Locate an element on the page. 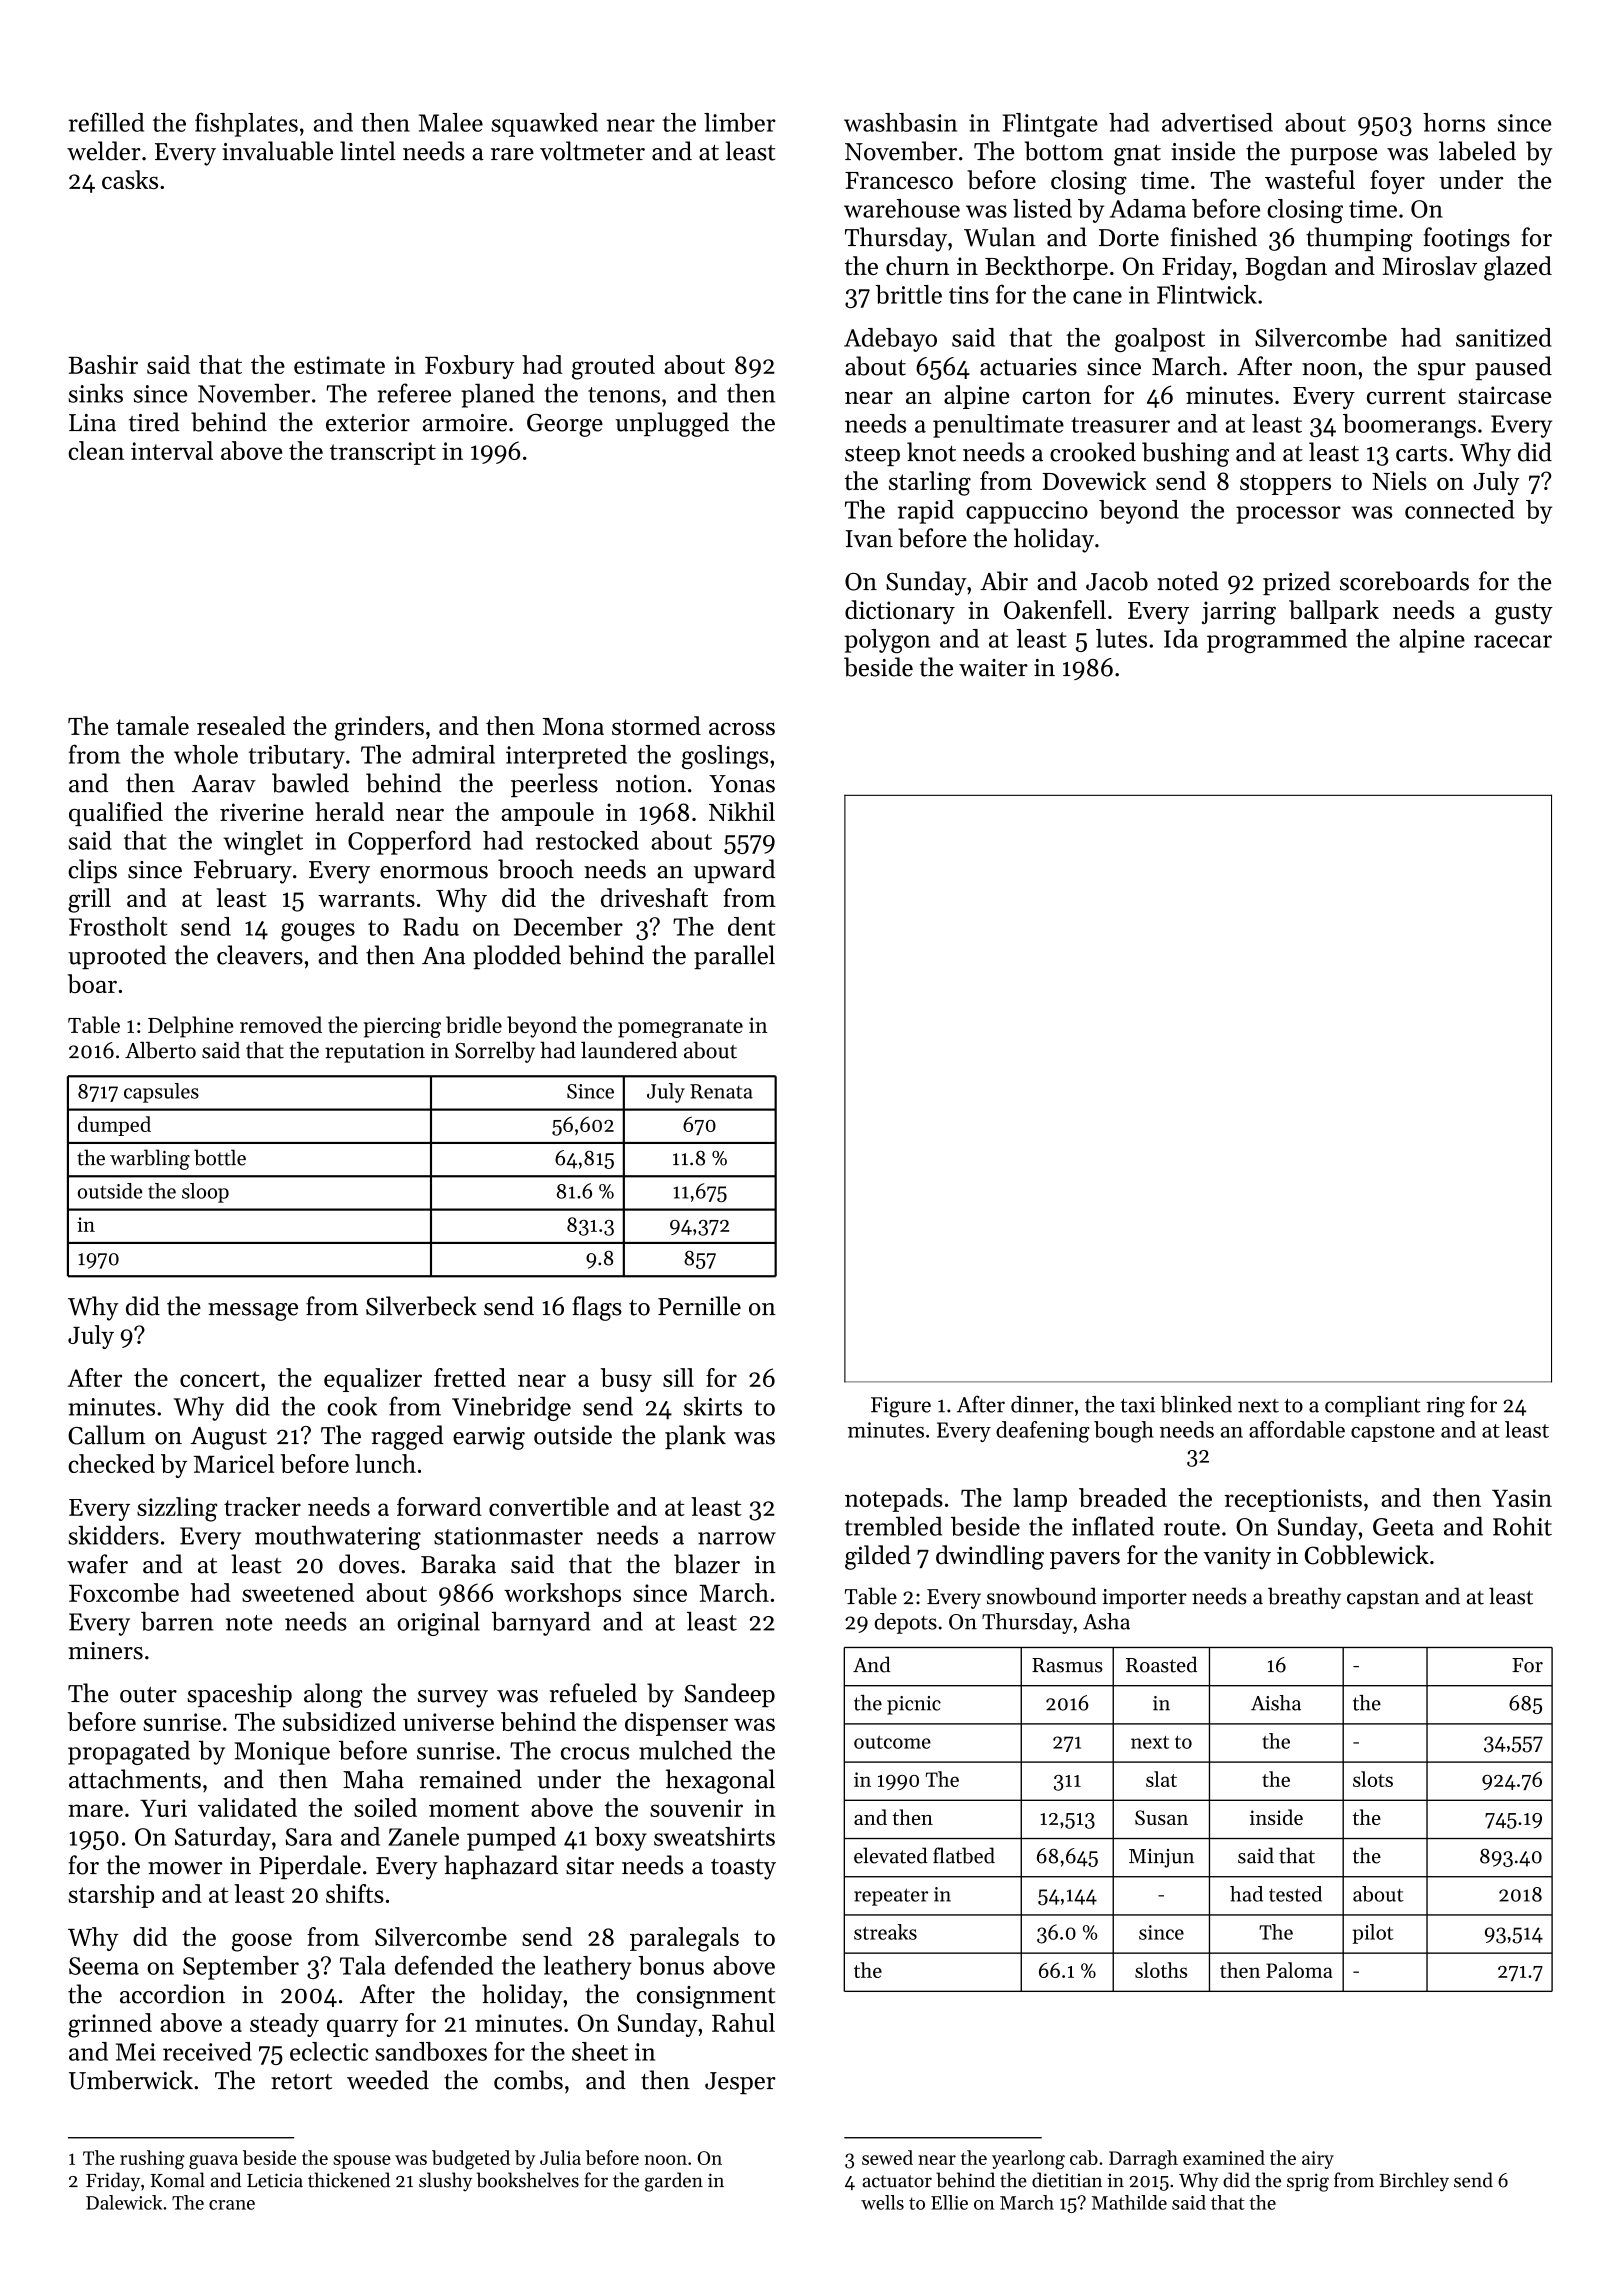 Image resolution: width=1620 pixels, height=2292 pixels. wasteful is located at coordinates (1310, 179).
